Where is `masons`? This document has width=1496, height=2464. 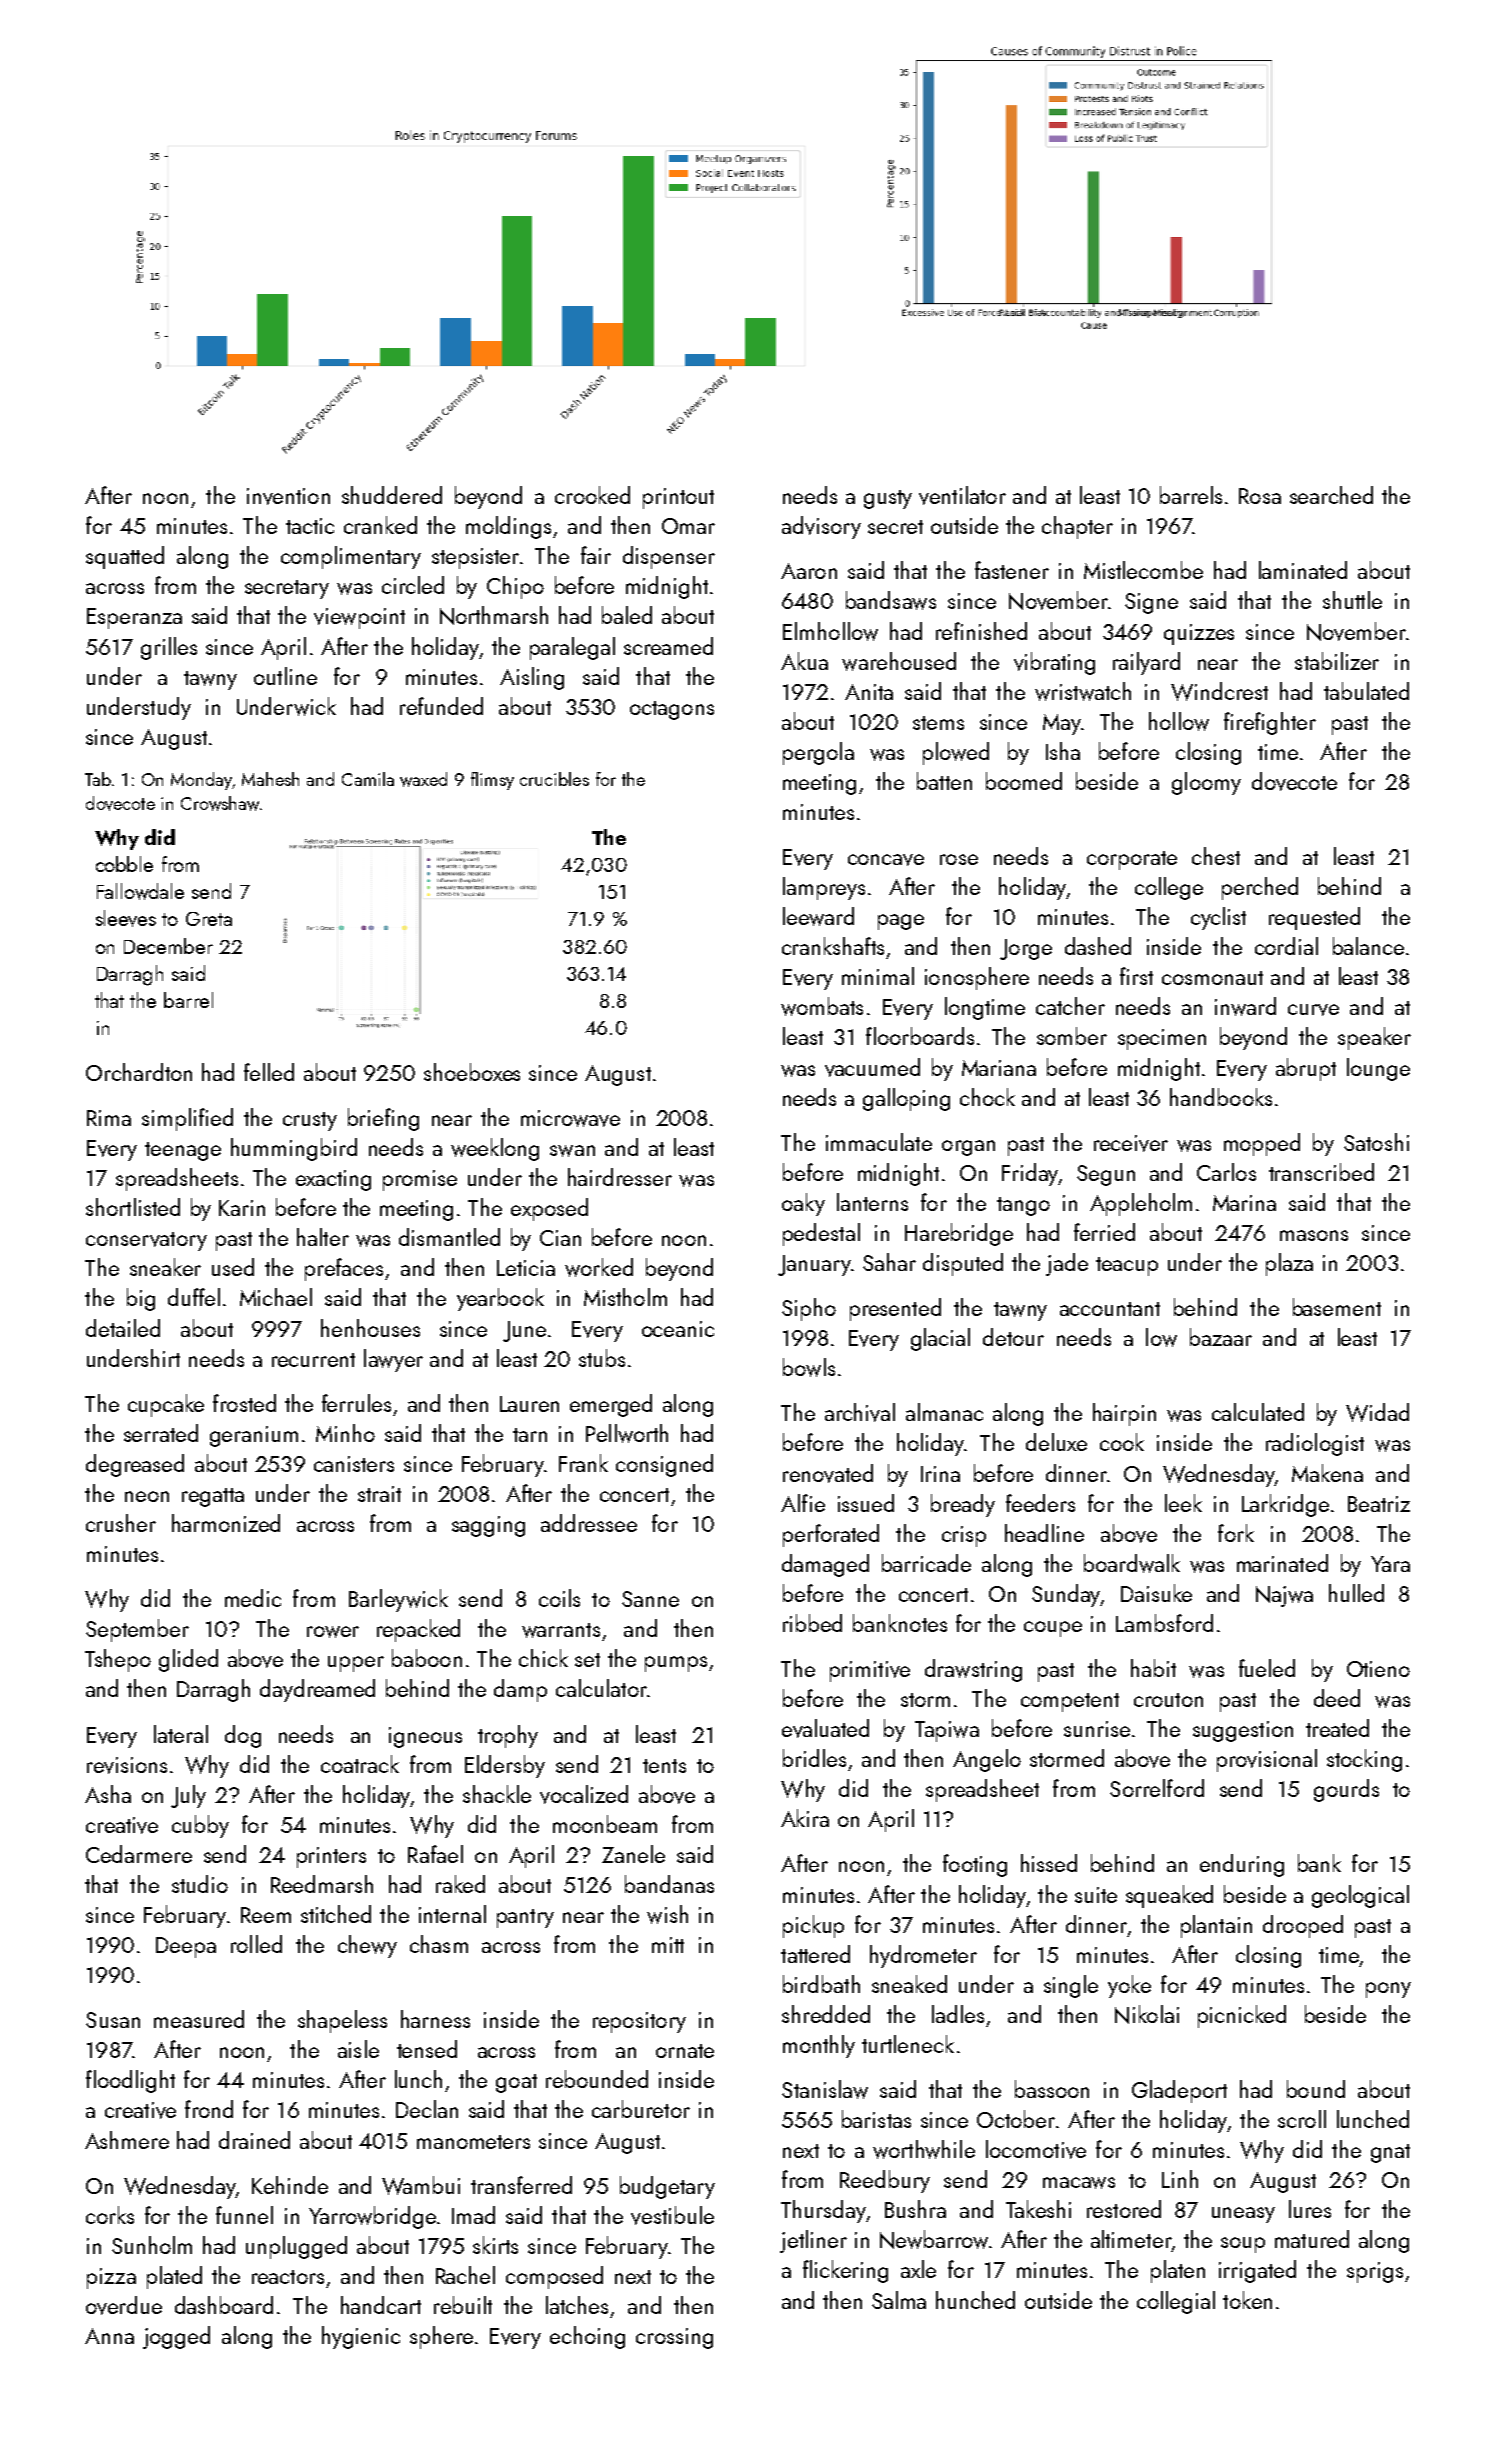
masons is located at coordinates (1314, 1235).
